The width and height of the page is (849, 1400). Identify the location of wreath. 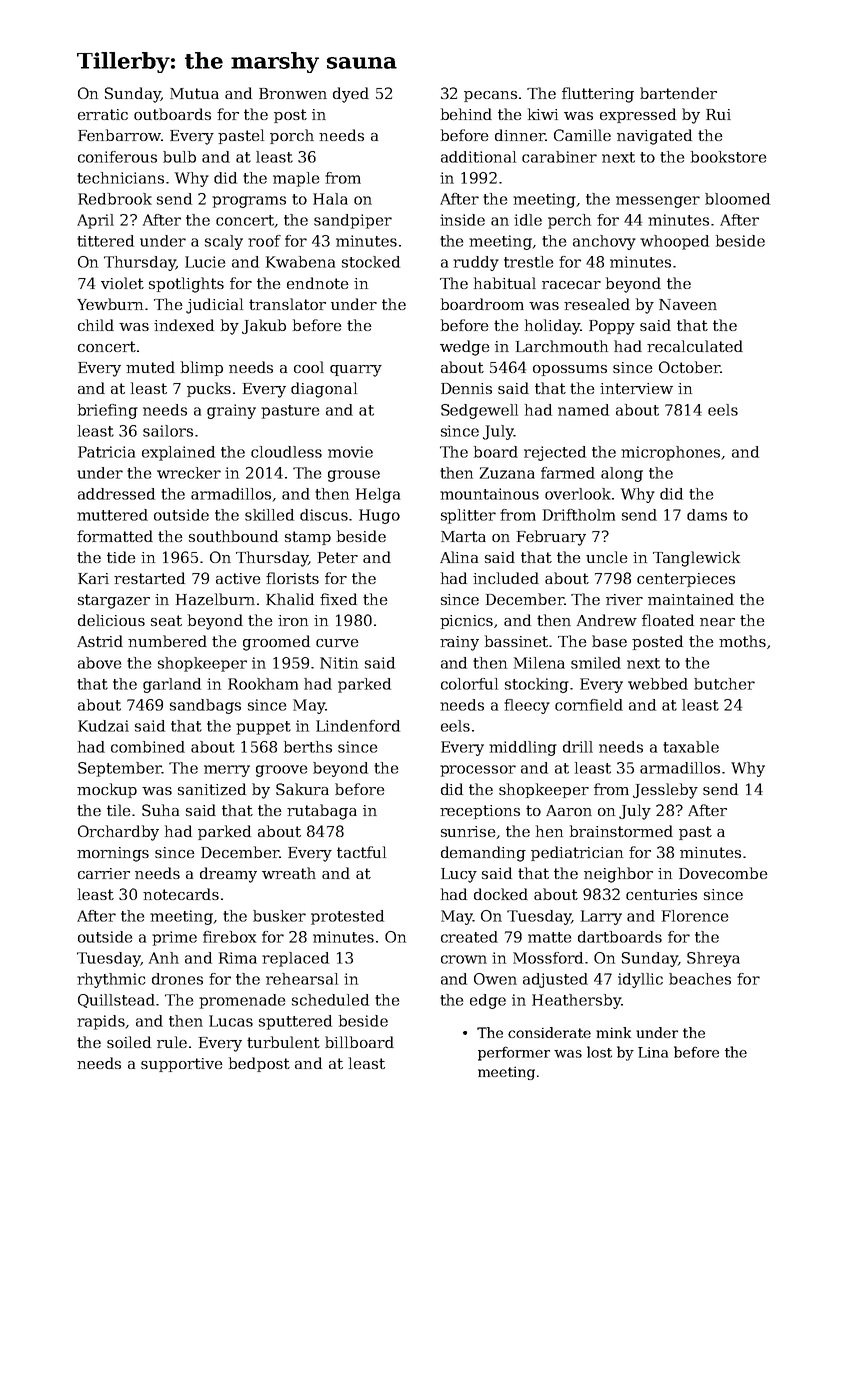
(289, 873).
